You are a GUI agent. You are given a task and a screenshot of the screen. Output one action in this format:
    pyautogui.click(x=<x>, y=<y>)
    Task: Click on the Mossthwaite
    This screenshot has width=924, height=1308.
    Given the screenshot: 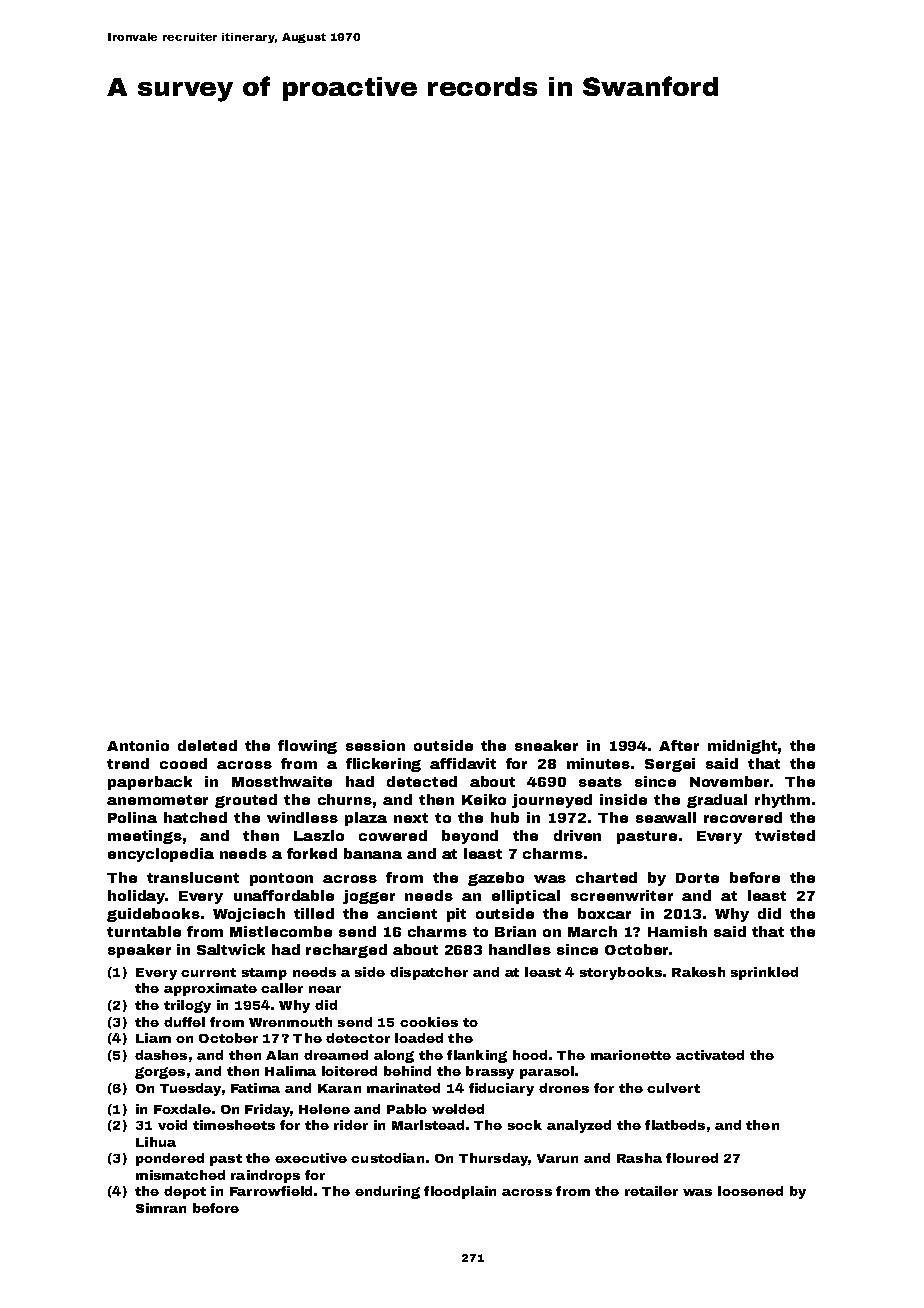 What is the action you would take?
    pyautogui.click(x=282, y=781)
